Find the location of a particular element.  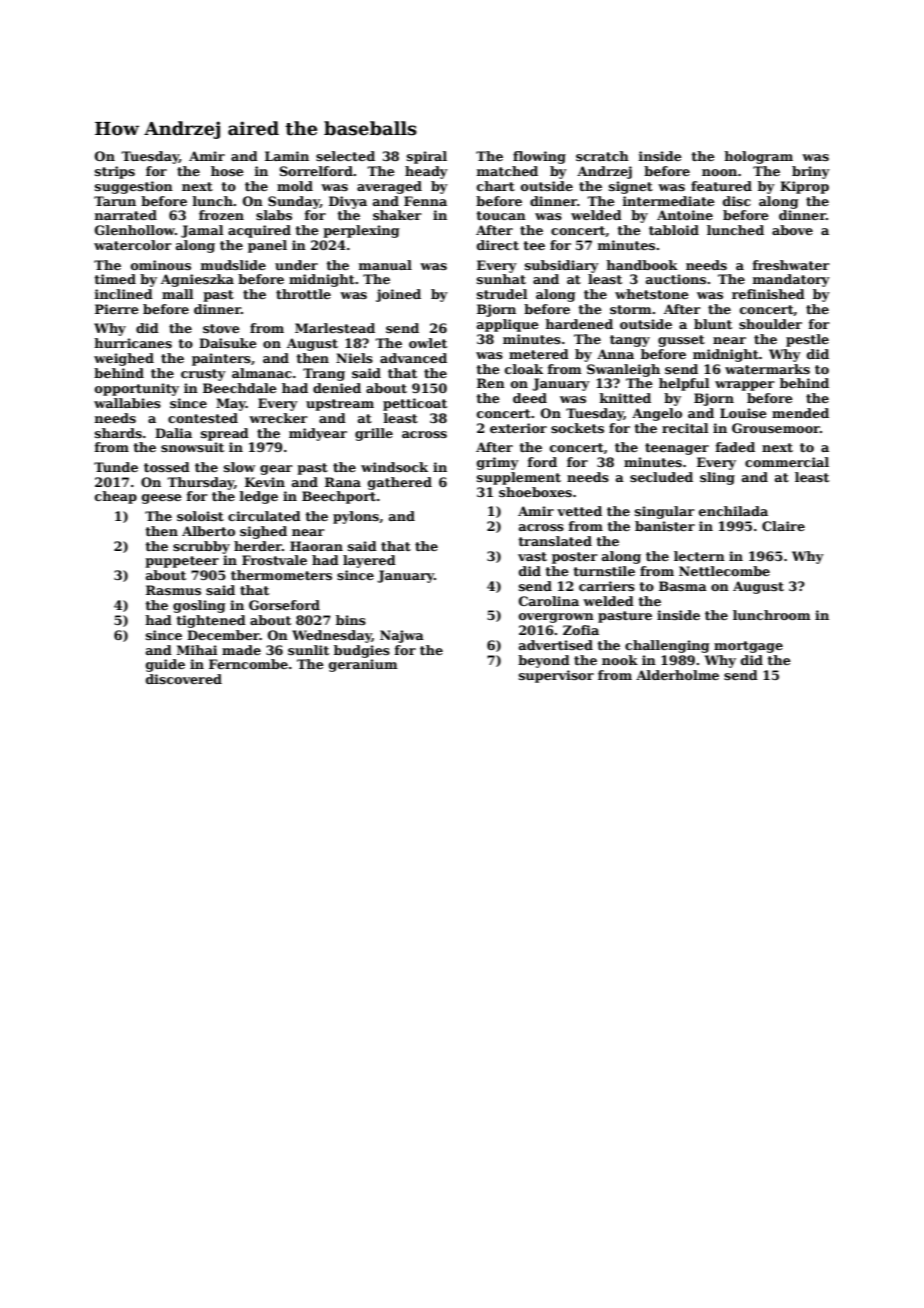

pylons is located at coordinates (356, 517).
